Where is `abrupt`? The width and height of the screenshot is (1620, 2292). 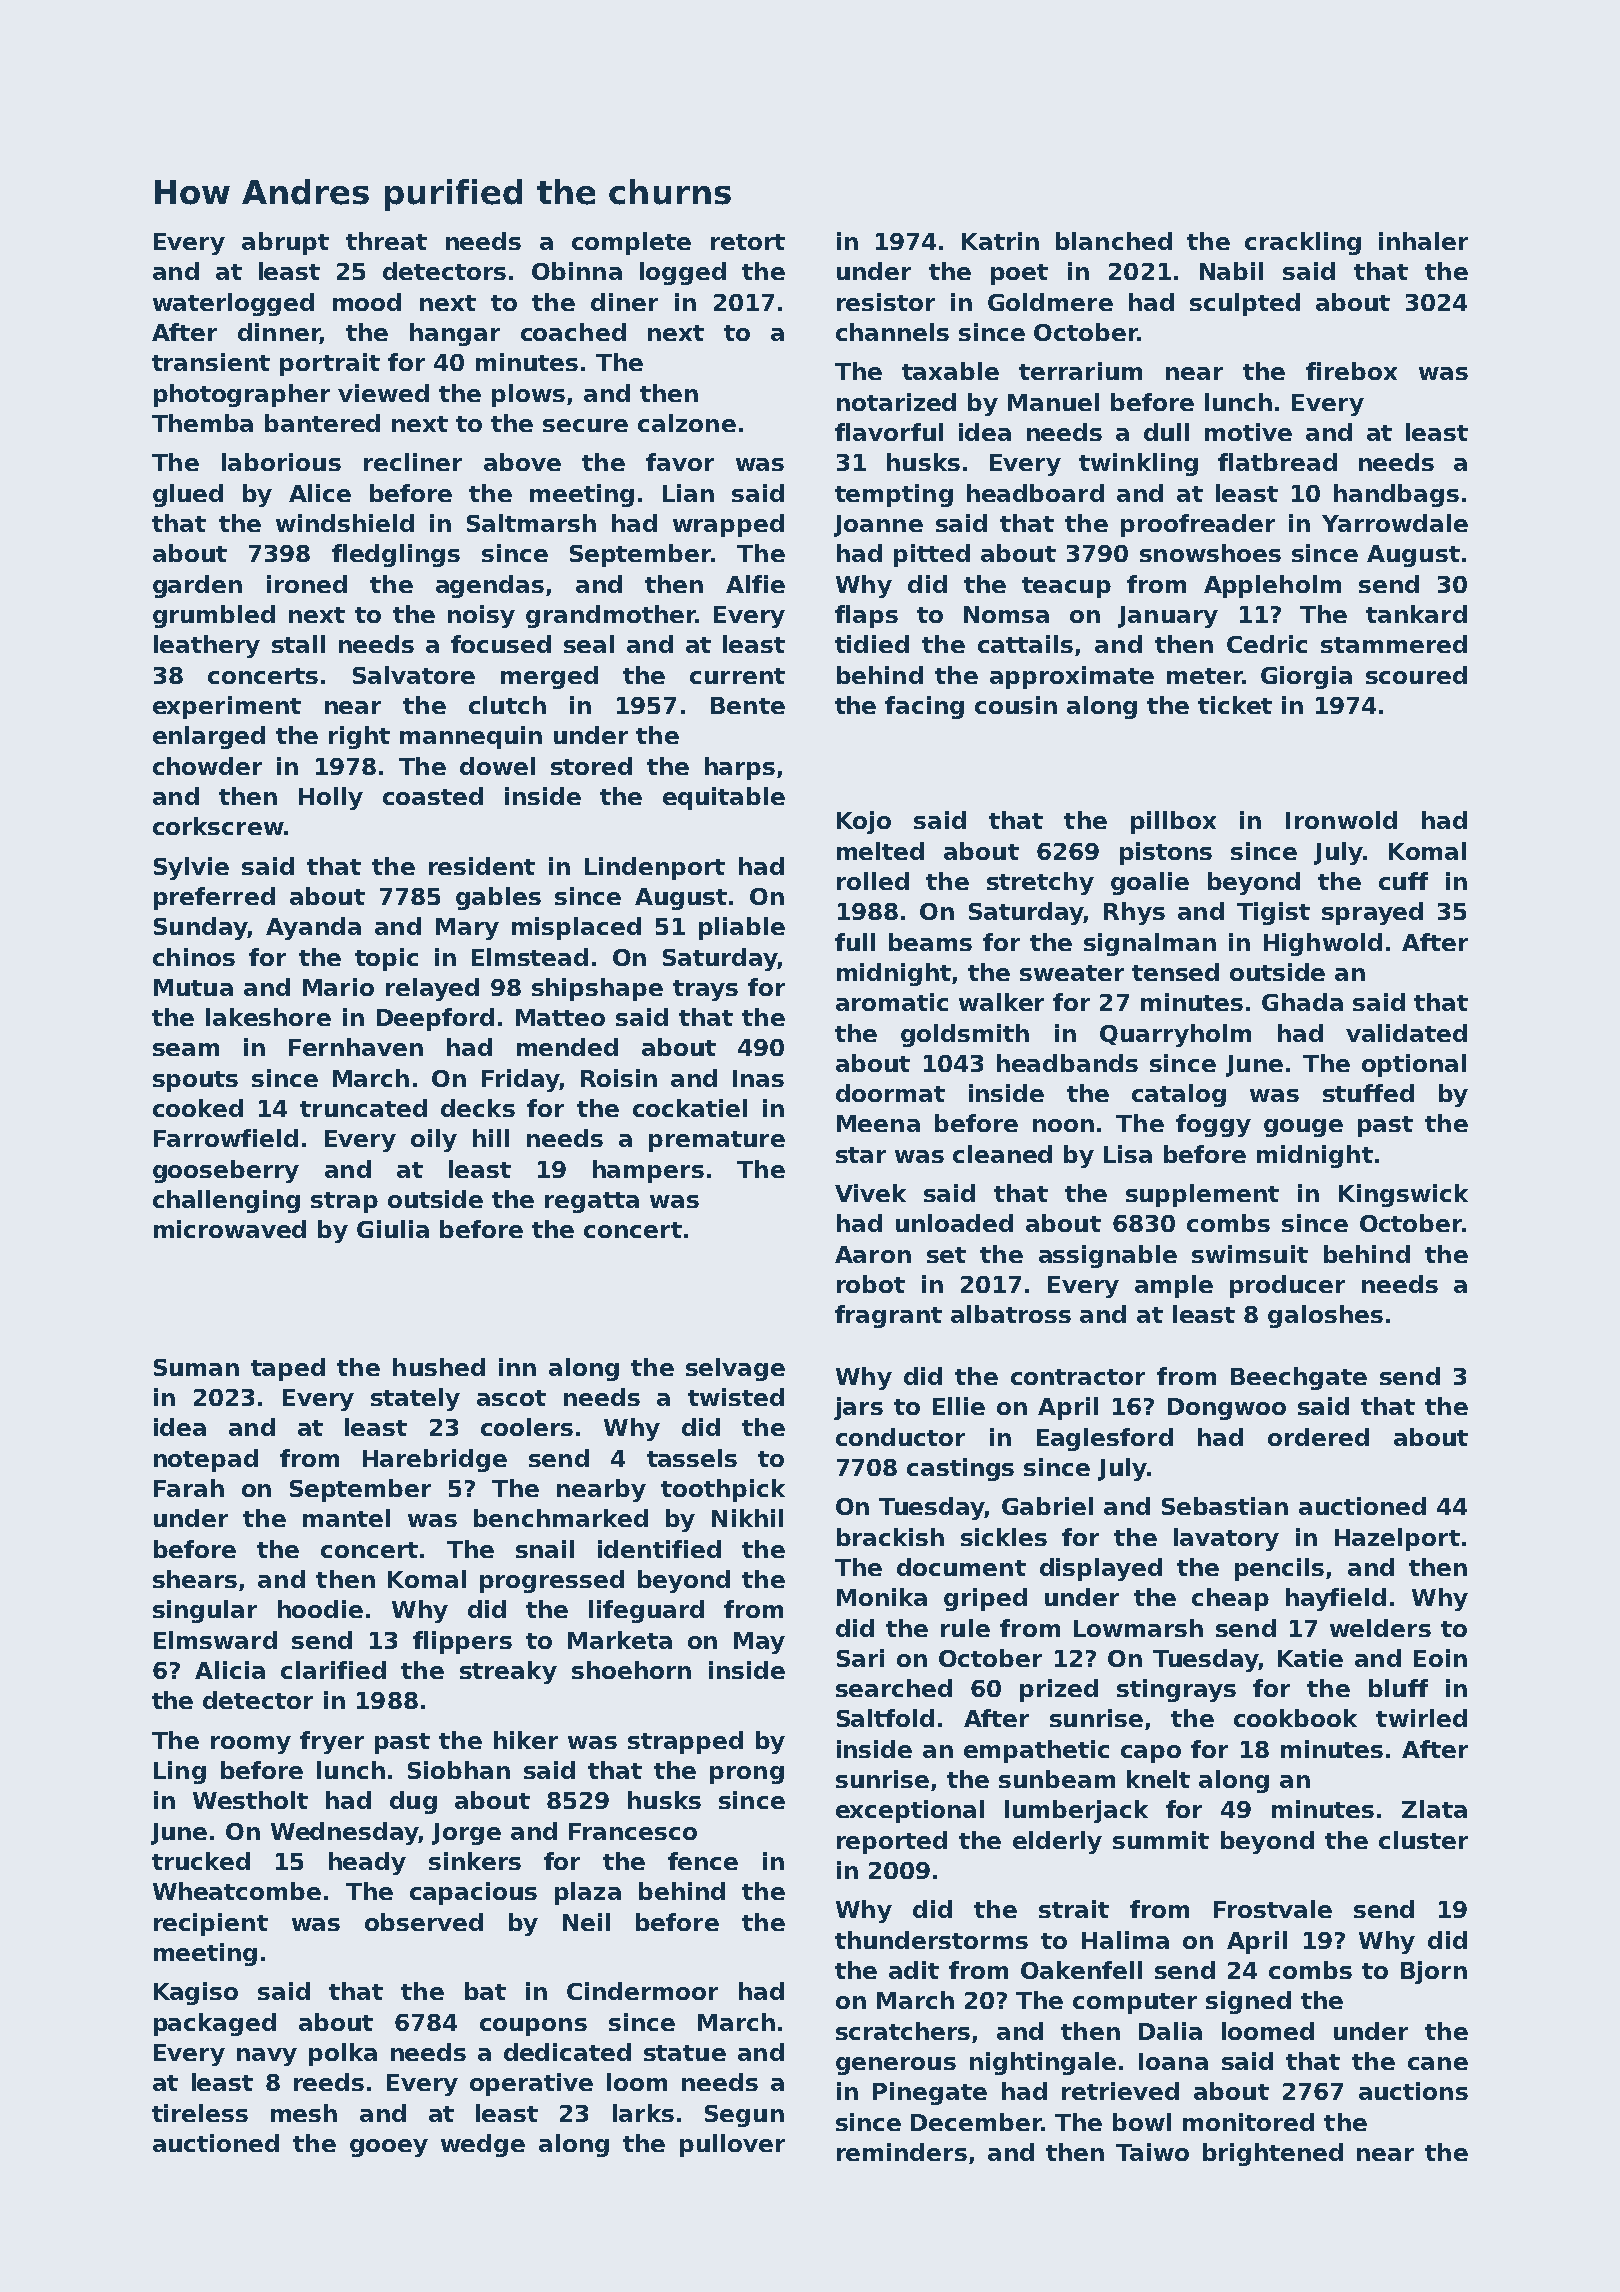
abrupt is located at coordinates (285, 243).
